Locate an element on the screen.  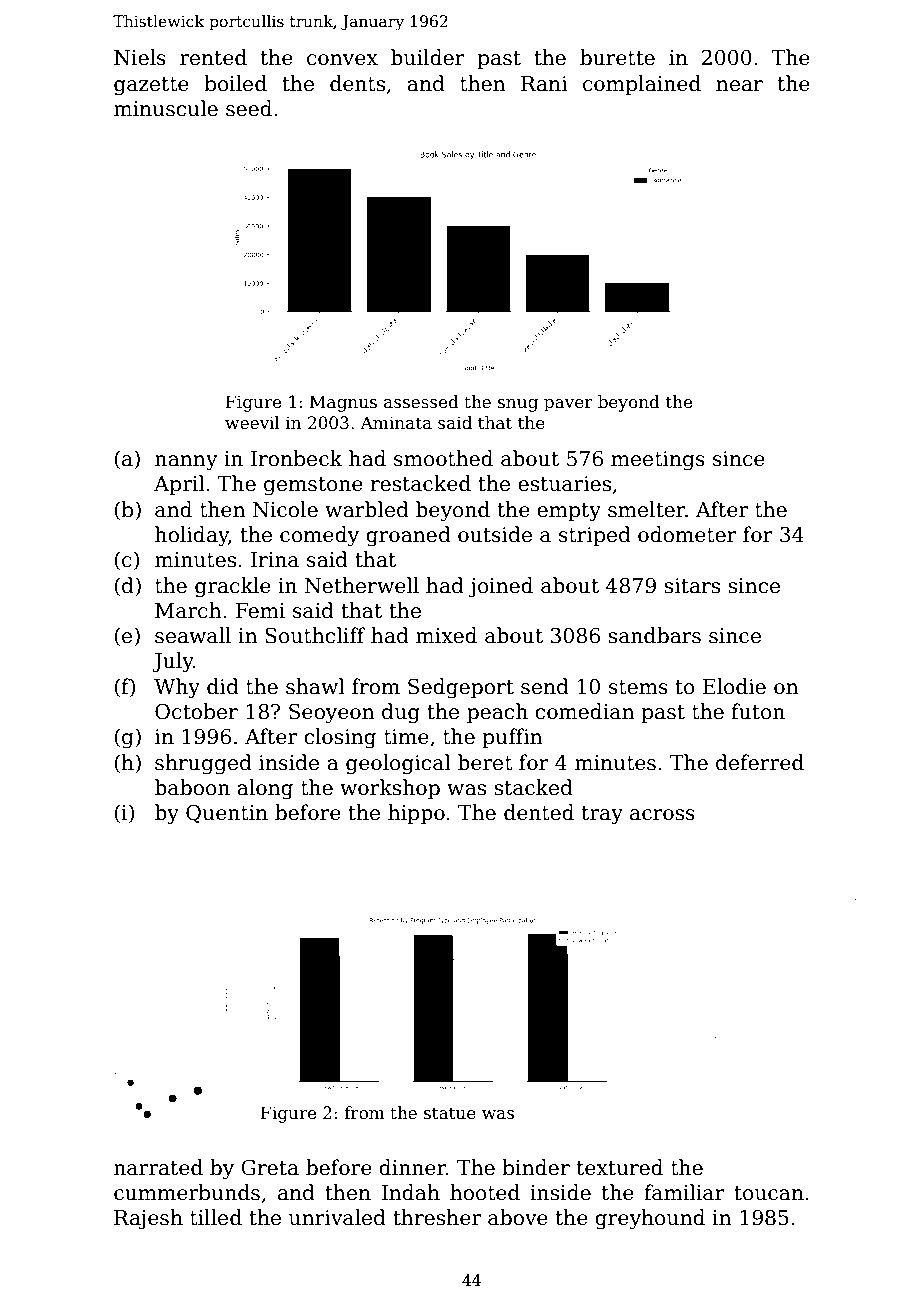
boiled is located at coordinates (235, 83).
